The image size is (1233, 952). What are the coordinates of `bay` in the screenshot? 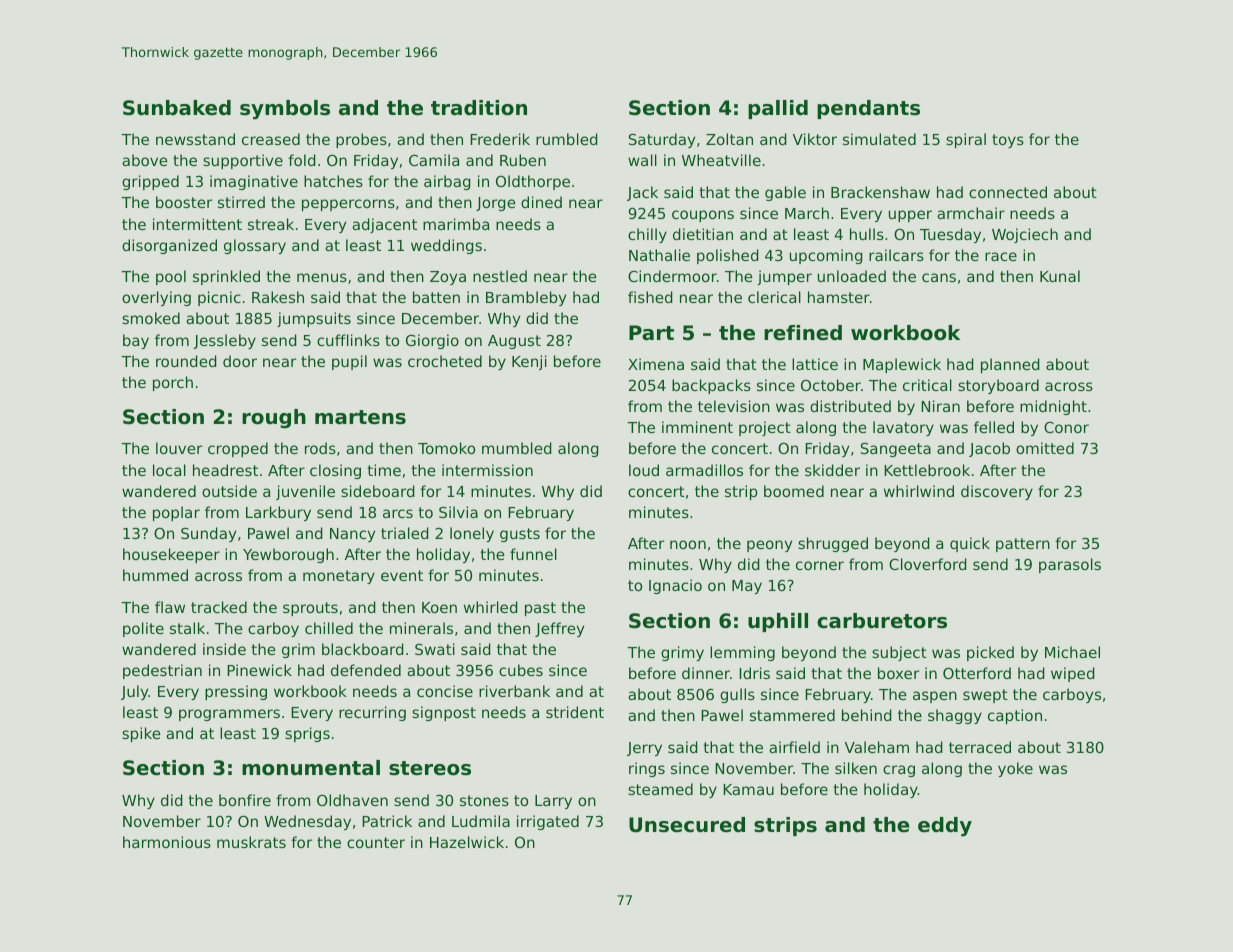 It's located at (136, 341).
